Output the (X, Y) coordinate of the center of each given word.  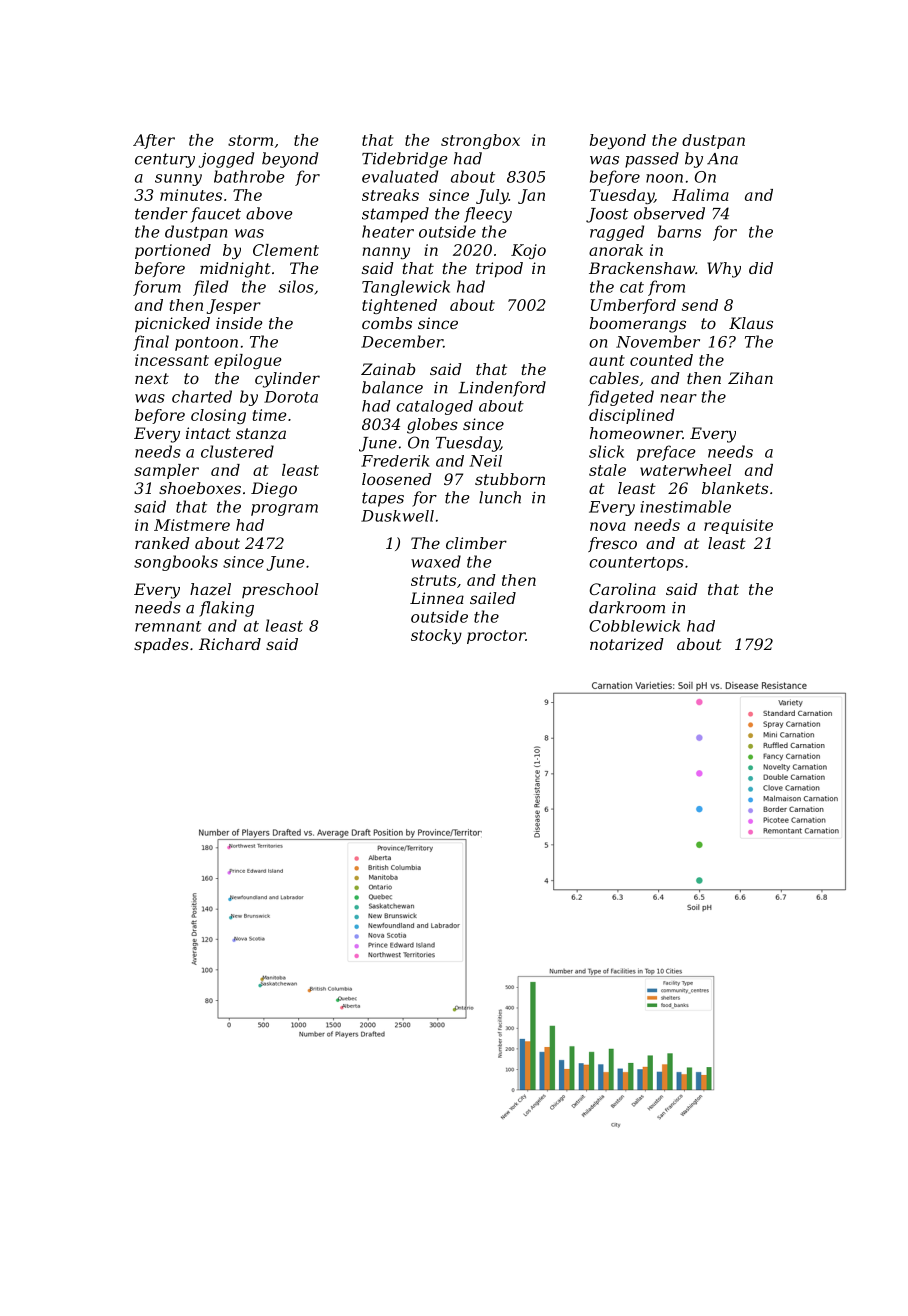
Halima (700, 195)
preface (666, 453)
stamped (395, 215)
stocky (436, 636)
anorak (616, 250)
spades (161, 646)
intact (208, 433)
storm (250, 140)
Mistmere (192, 525)
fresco (612, 544)
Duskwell (397, 516)
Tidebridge (404, 160)
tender (161, 213)
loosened (397, 479)
